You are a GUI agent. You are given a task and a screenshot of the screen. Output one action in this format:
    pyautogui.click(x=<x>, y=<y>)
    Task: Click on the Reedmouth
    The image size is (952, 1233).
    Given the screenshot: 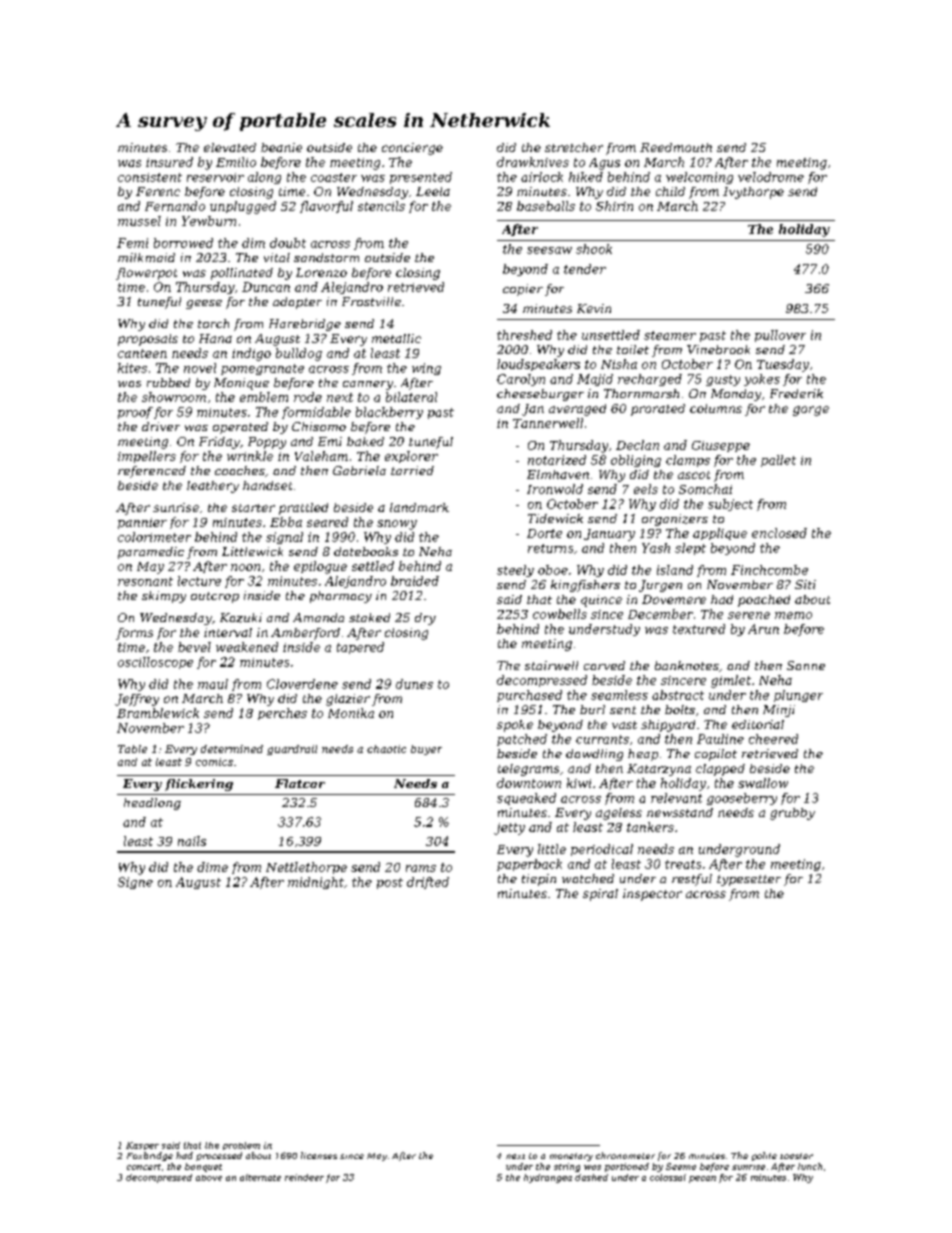 What is the action you would take?
    pyautogui.click(x=676, y=147)
